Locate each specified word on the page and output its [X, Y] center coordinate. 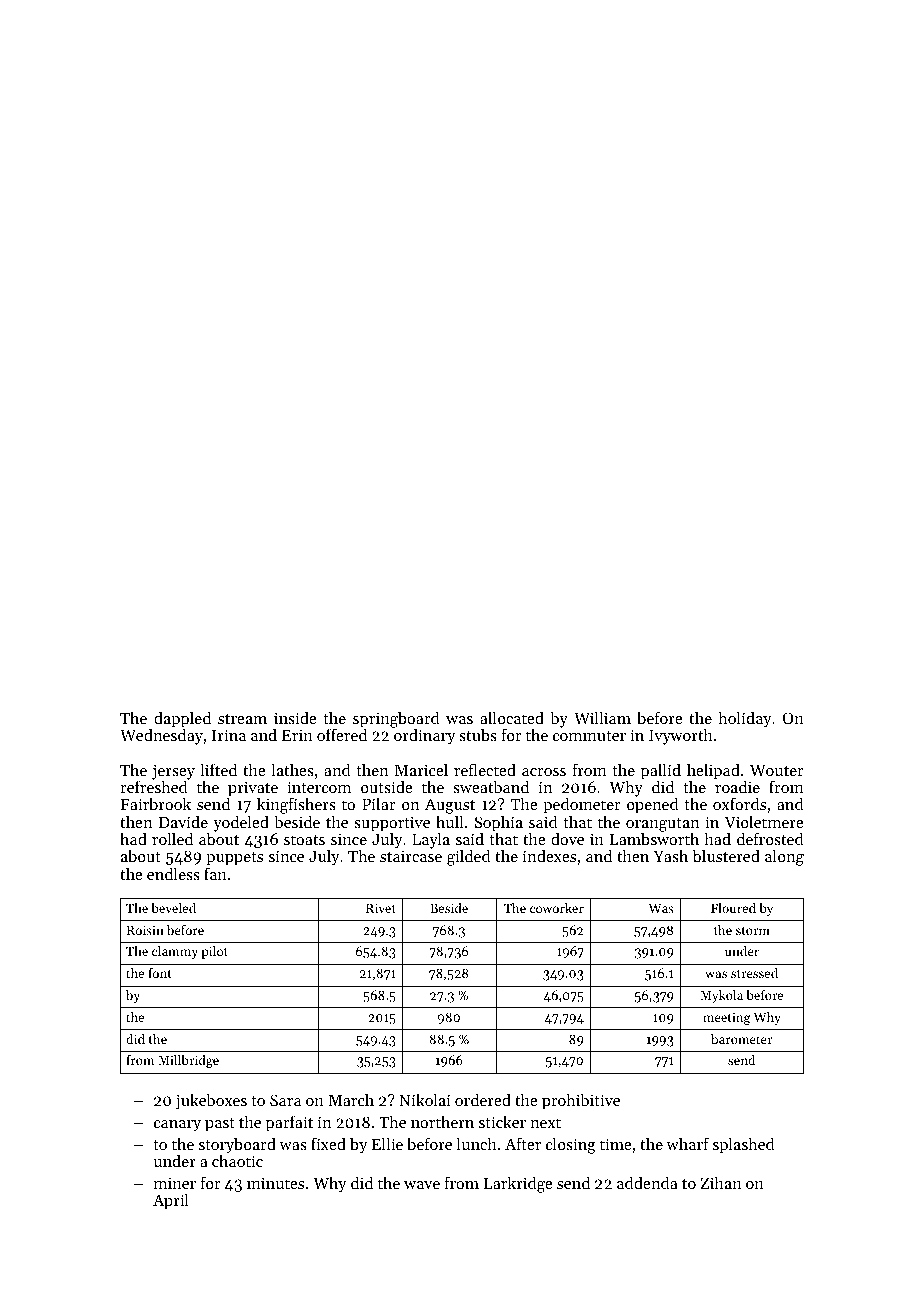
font [160, 973]
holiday [745, 719]
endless [173, 873]
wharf [687, 1143]
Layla [431, 840]
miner [175, 1183]
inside [295, 717]
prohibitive [581, 1101]
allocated [512, 717]
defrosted [770, 838]
